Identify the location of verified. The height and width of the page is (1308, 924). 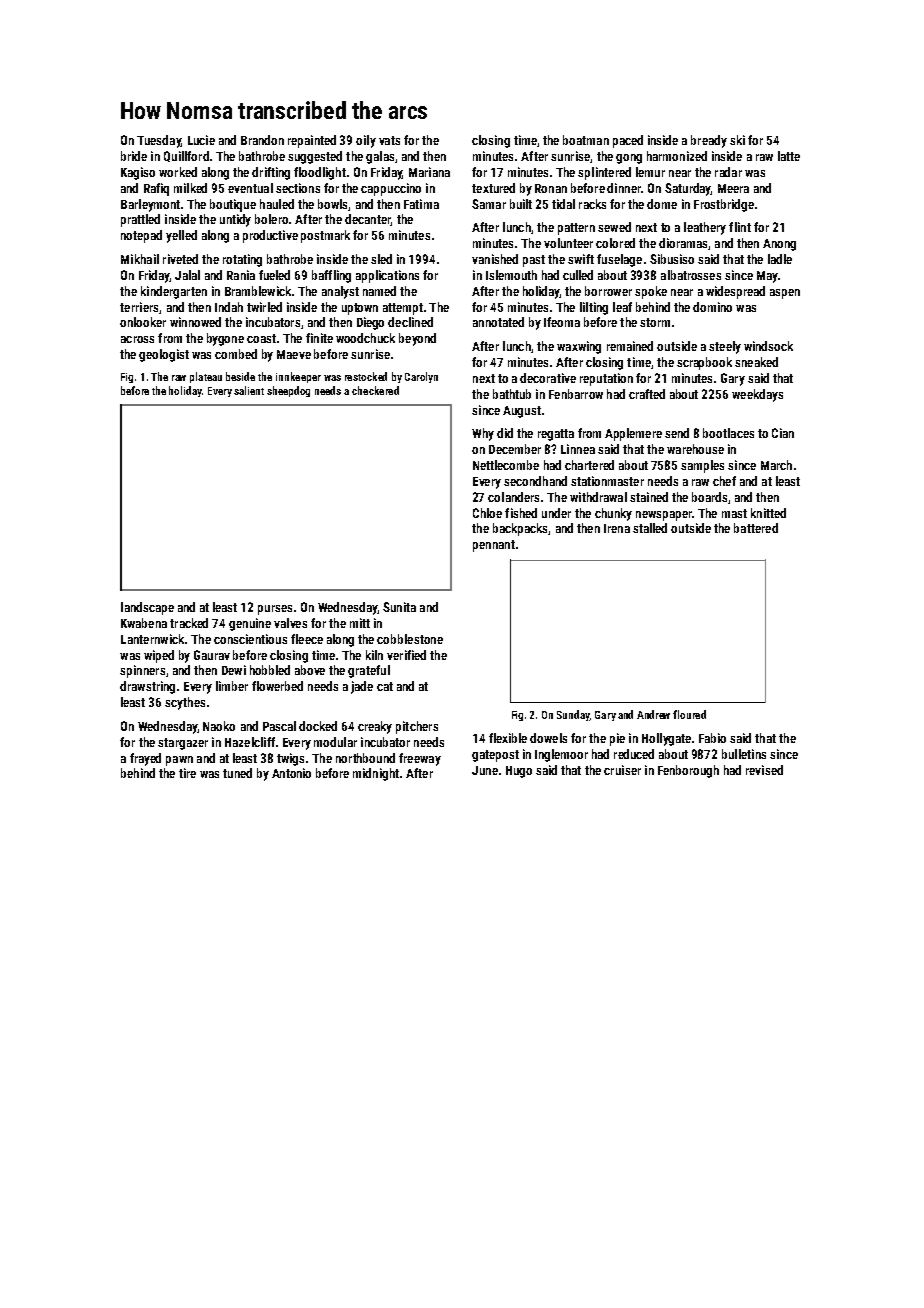
(406, 655).
